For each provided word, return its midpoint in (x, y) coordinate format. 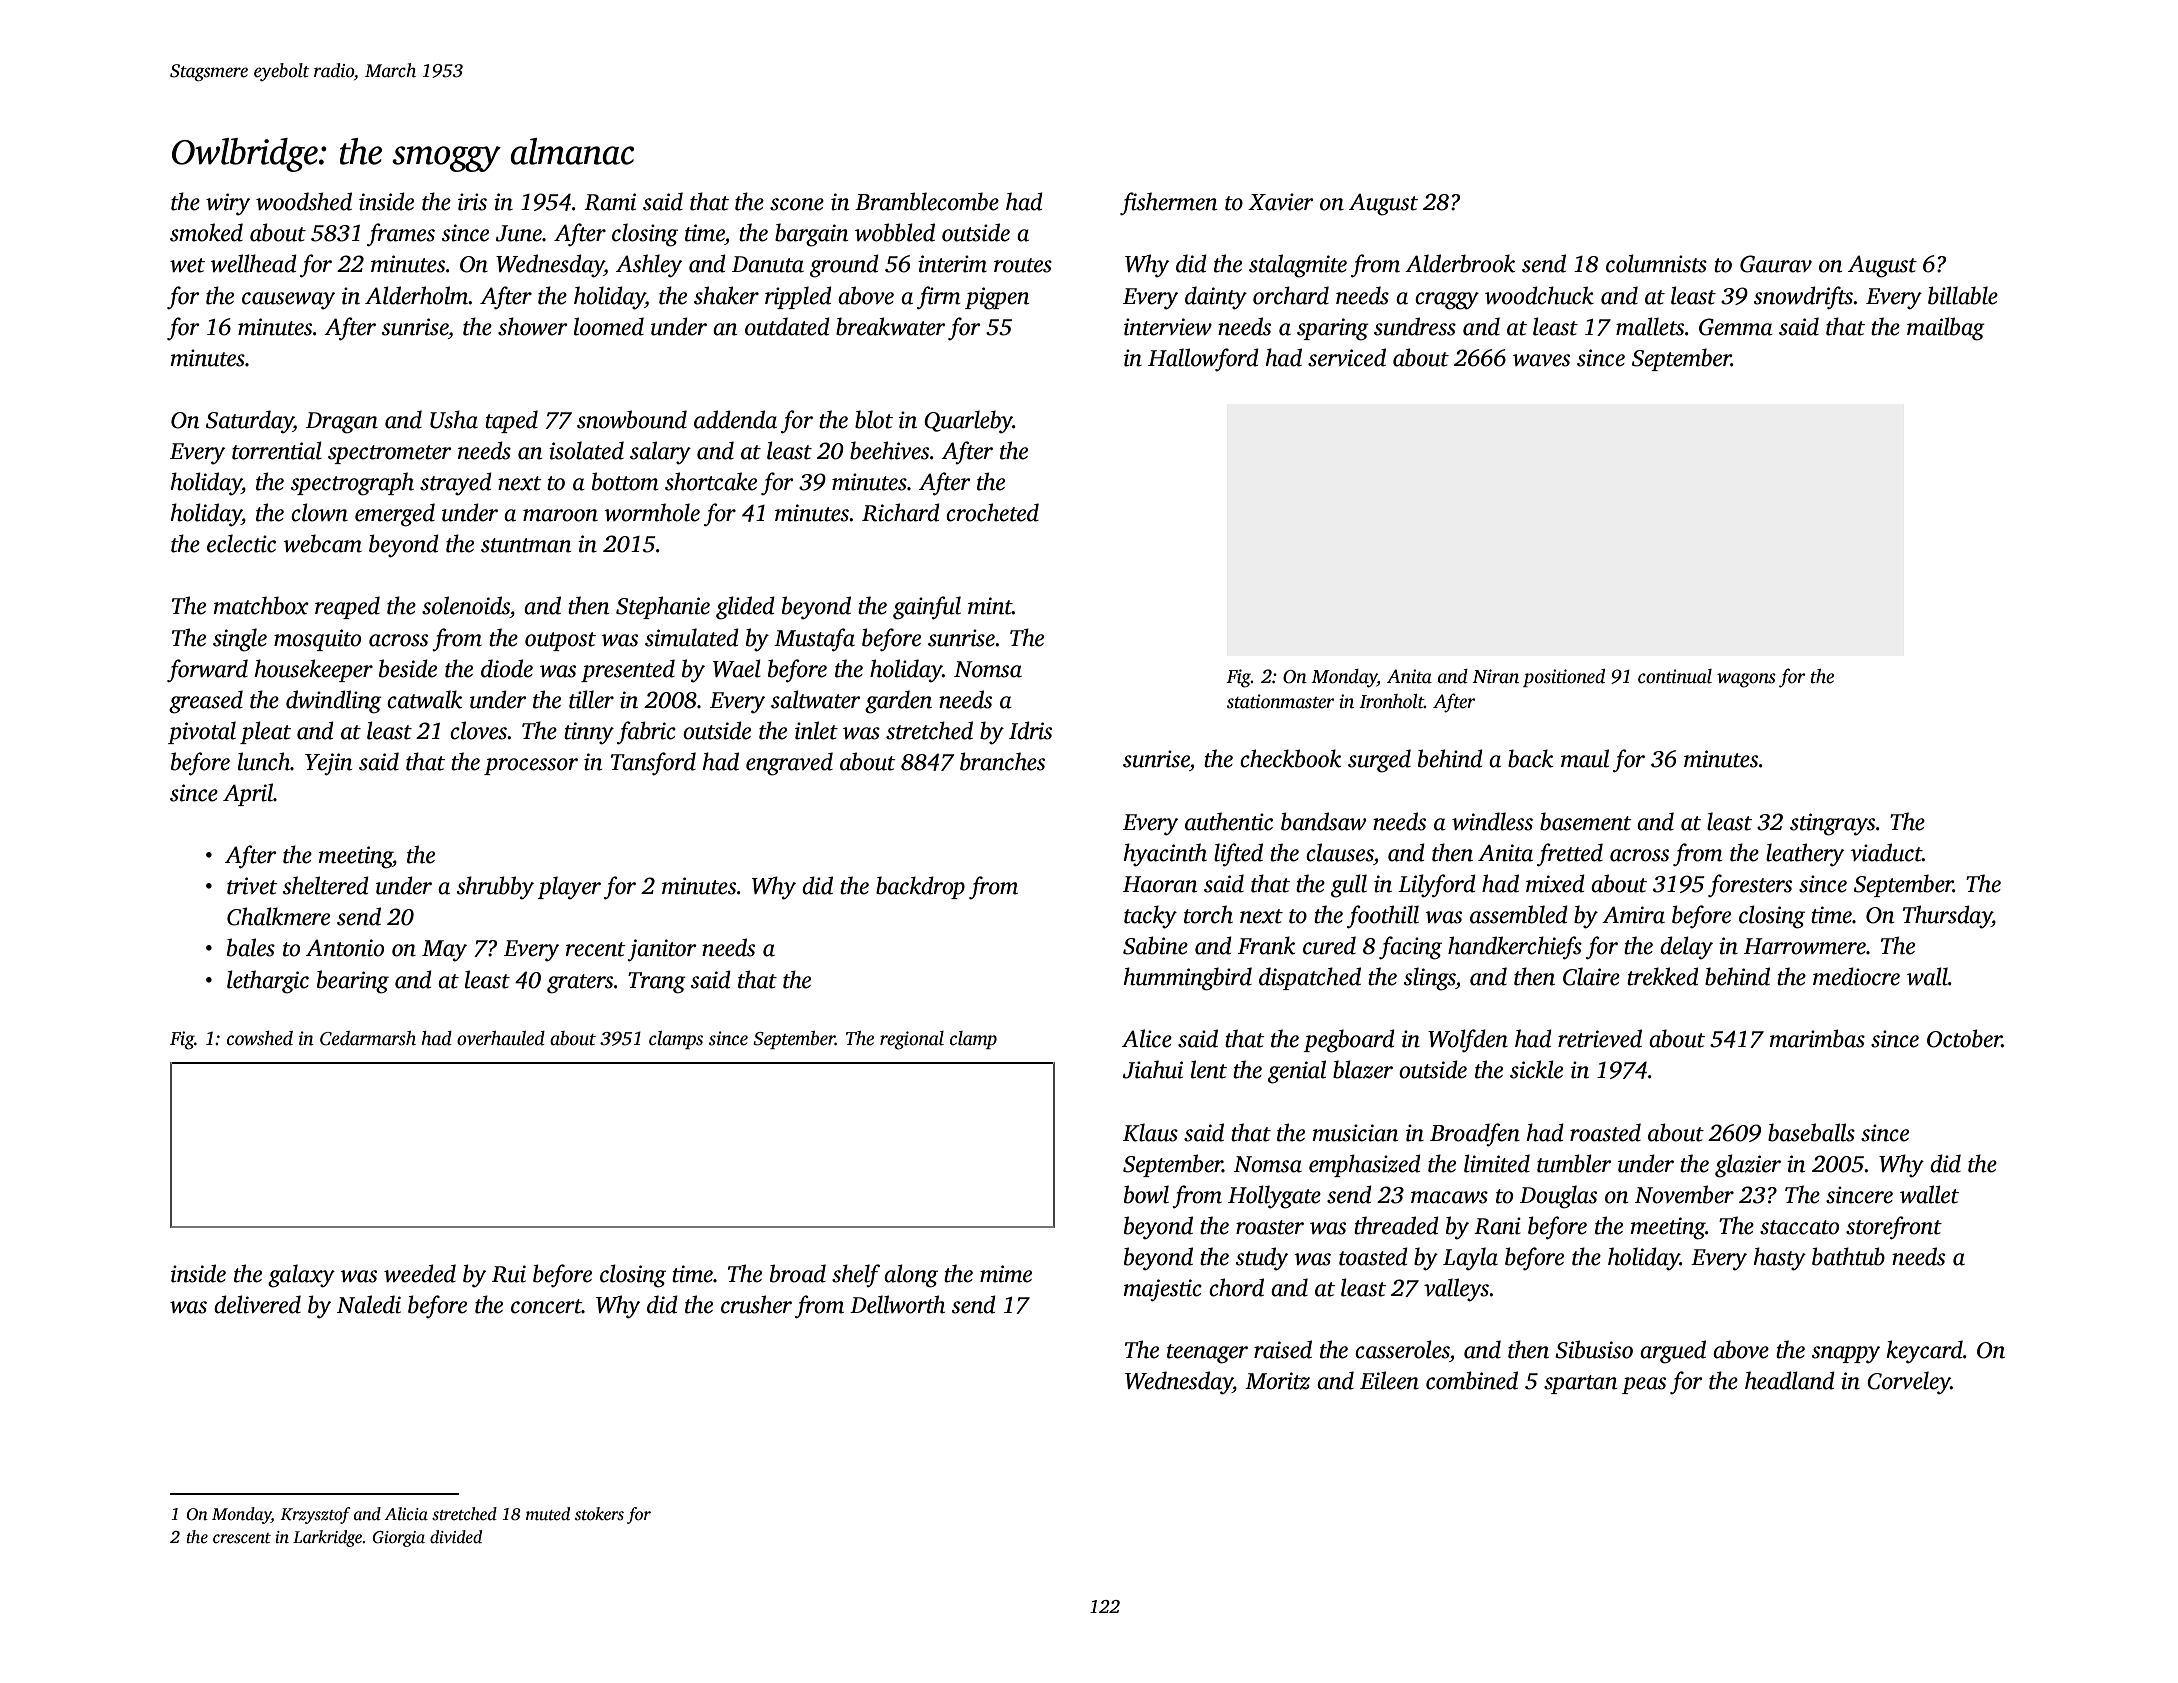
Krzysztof (315, 1515)
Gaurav (1776, 264)
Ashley (649, 266)
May (444, 951)
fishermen (1168, 204)
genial (1297, 1072)
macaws (1449, 1197)
